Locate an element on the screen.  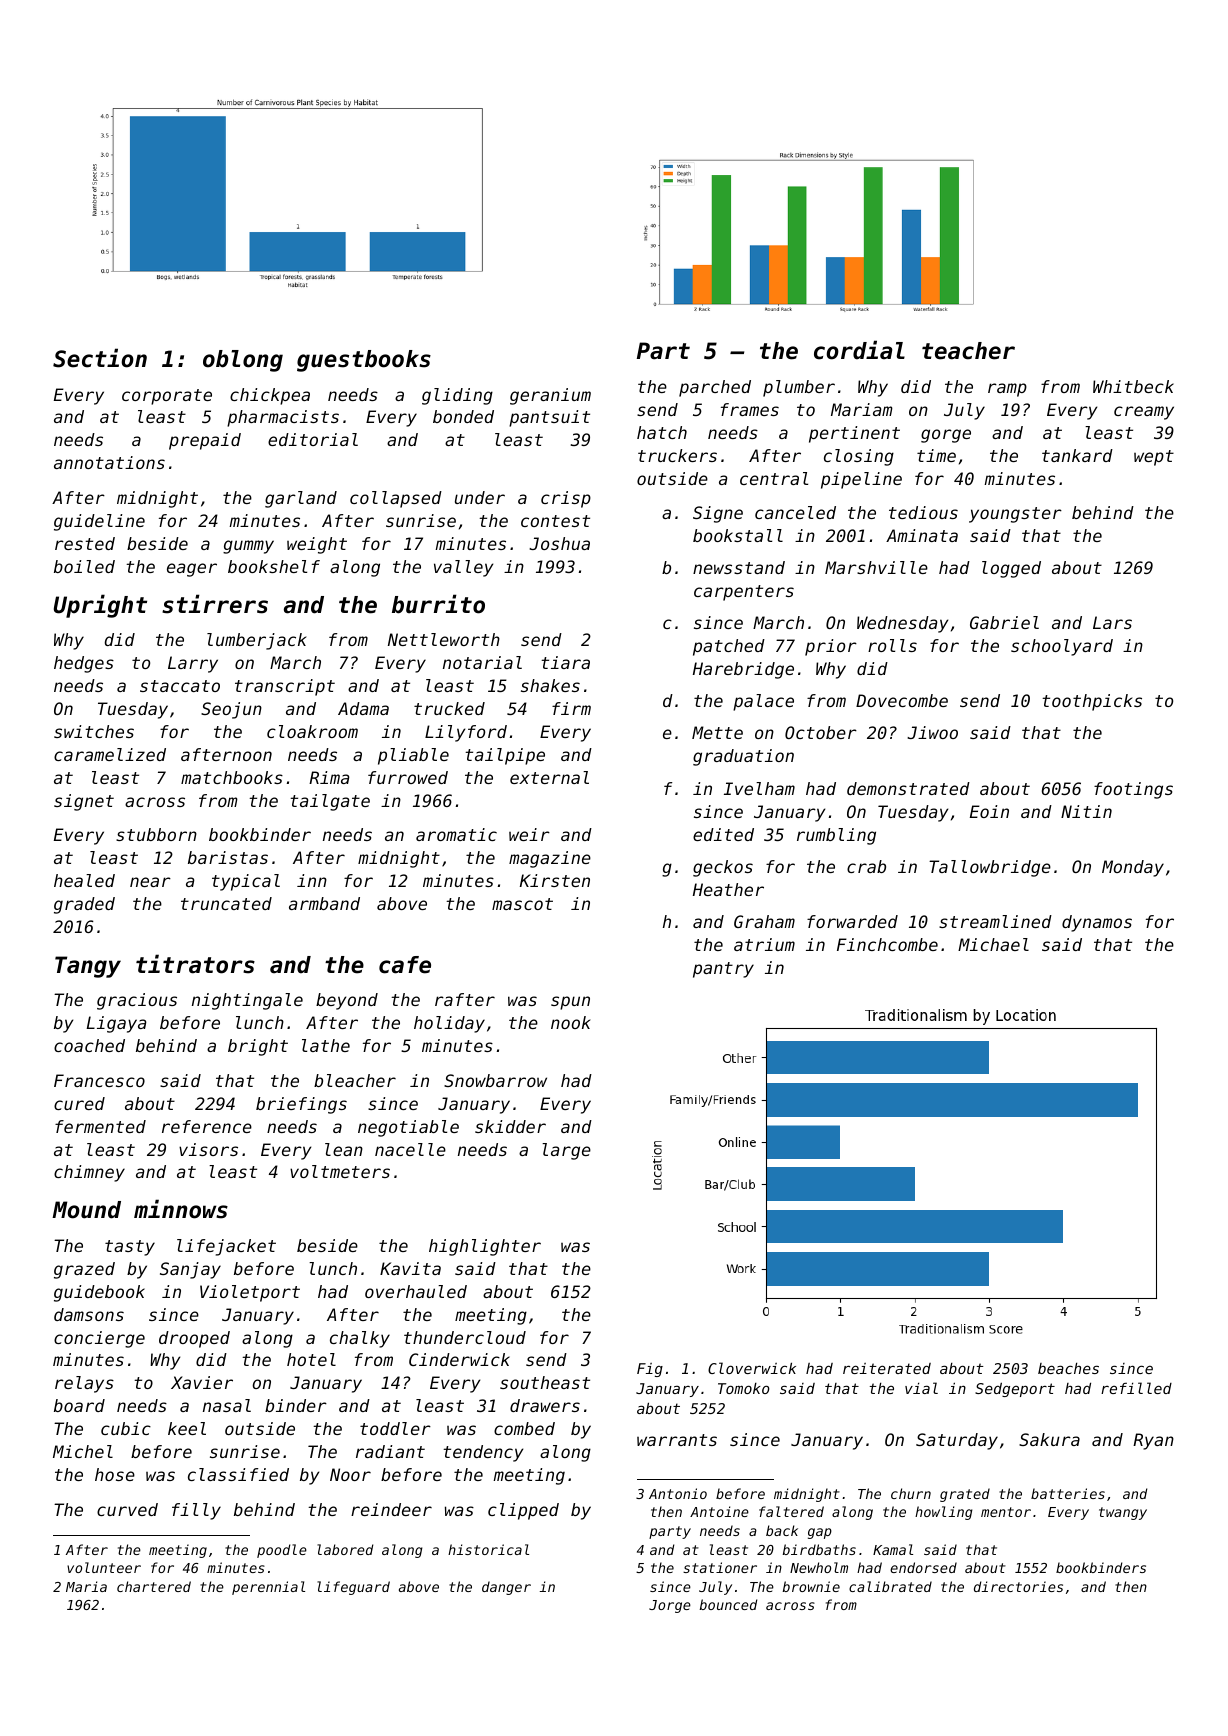
reiterated is located at coordinates (887, 1368).
